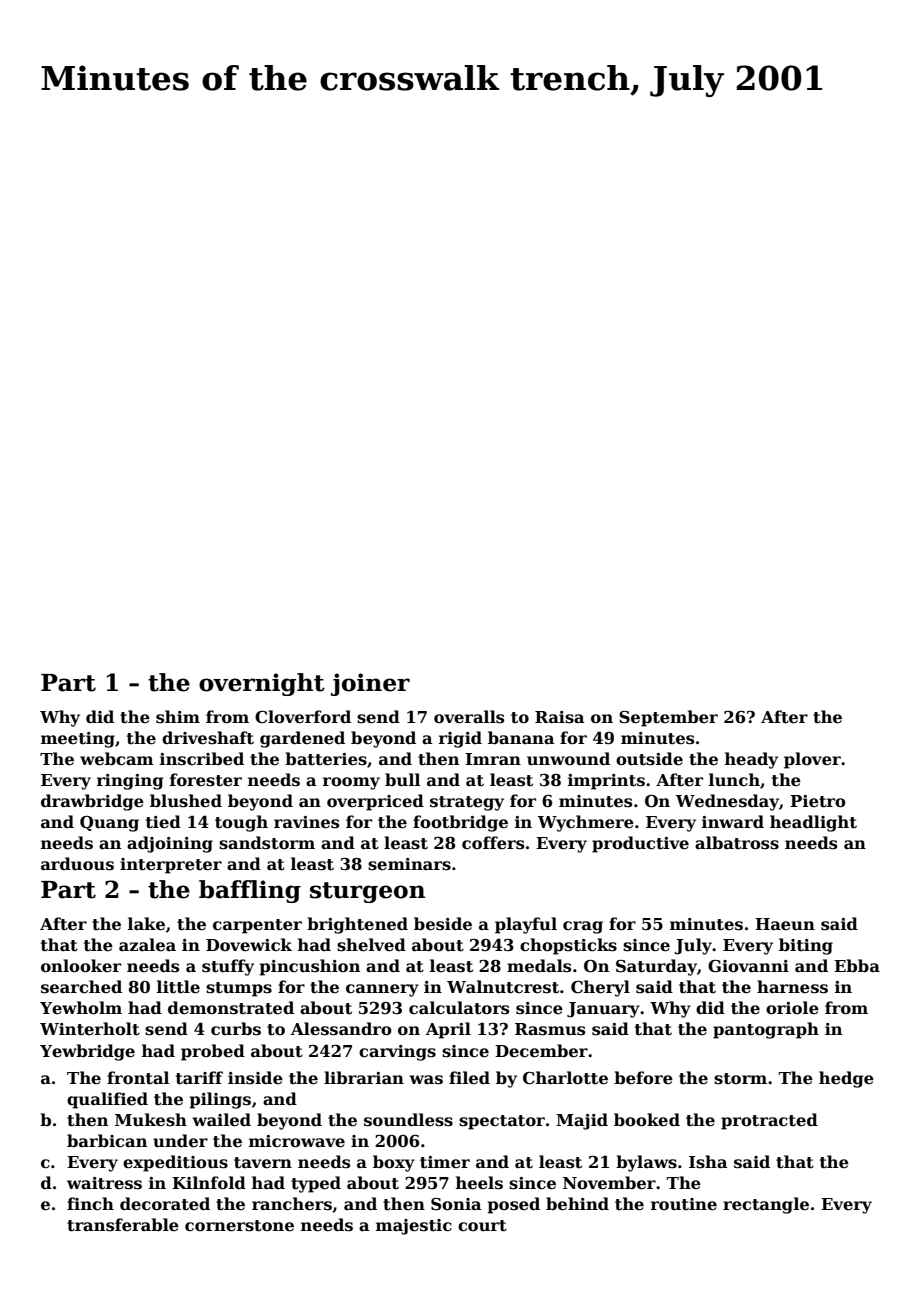 This page has width=924, height=1308. What do you see at coordinates (560, 717) in the page?
I see `Raisa` at bounding box center [560, 717].
